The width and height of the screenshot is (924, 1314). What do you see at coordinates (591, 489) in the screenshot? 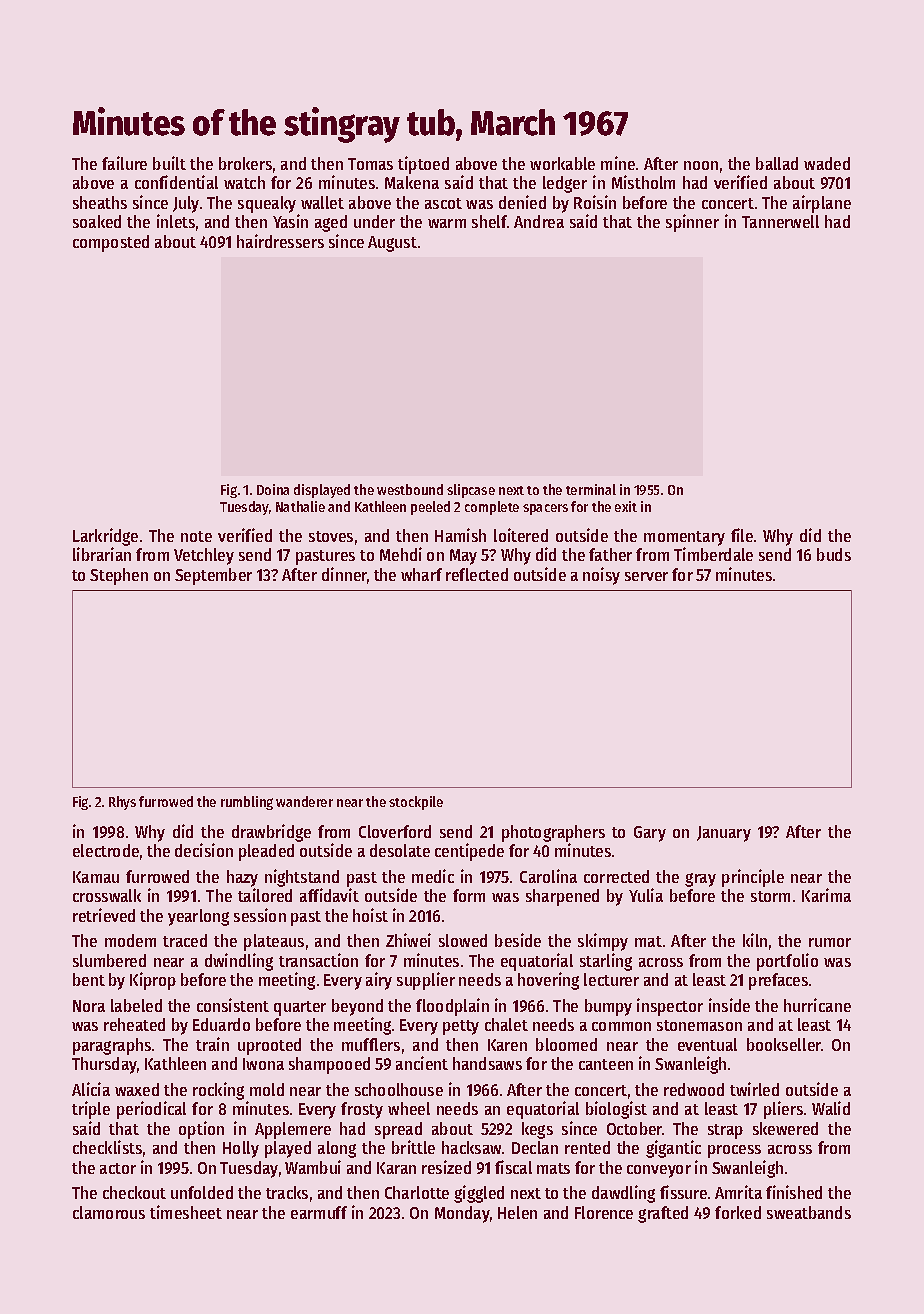
I see `terminal` at bounding box center [591, 489].
